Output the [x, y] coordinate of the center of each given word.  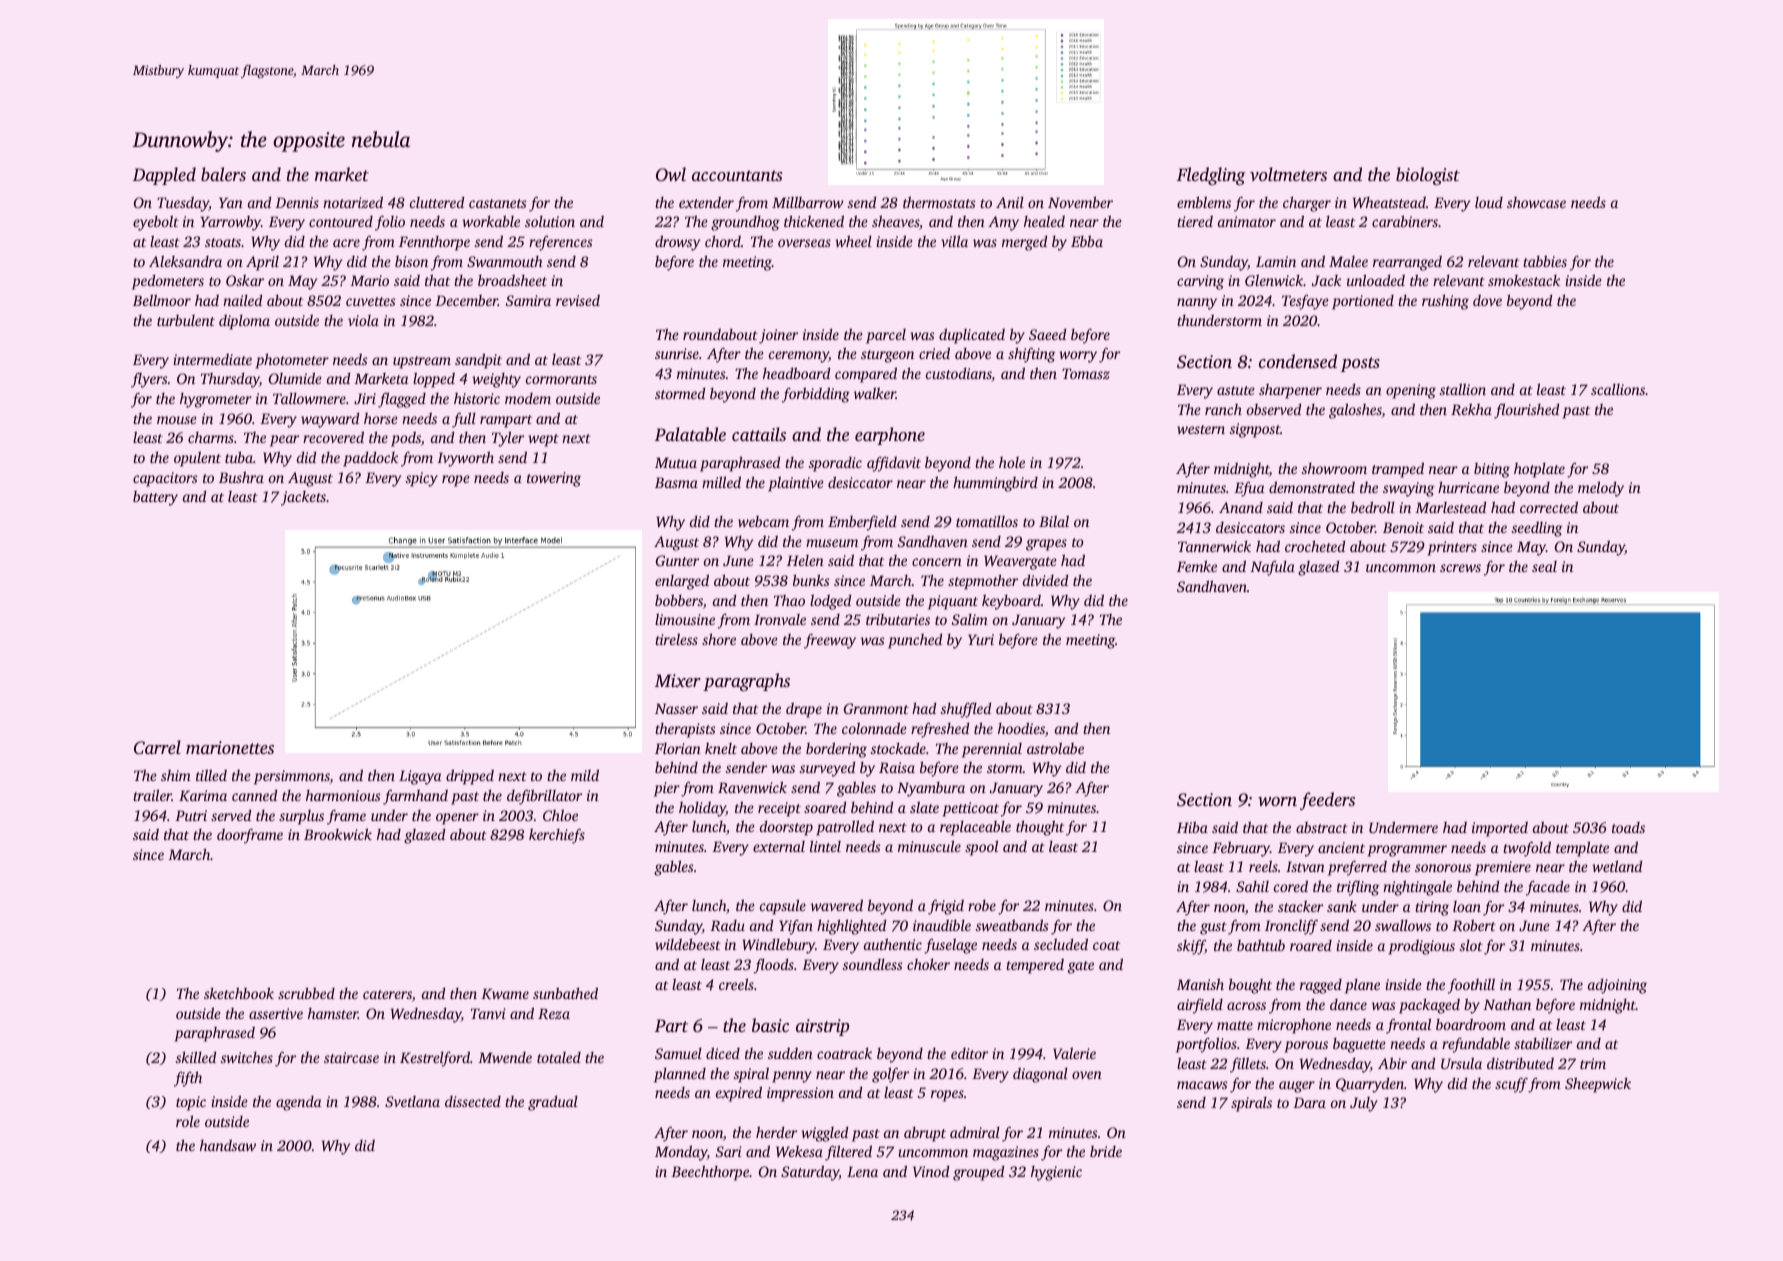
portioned [1363, 302]
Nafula [1272, 568]
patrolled [845, 828]
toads [1628, 827]
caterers [387, 994]
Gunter [677, 560]
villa [954, 241]
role [188, 1121]
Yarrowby [230, 223]
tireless [676, 639]
